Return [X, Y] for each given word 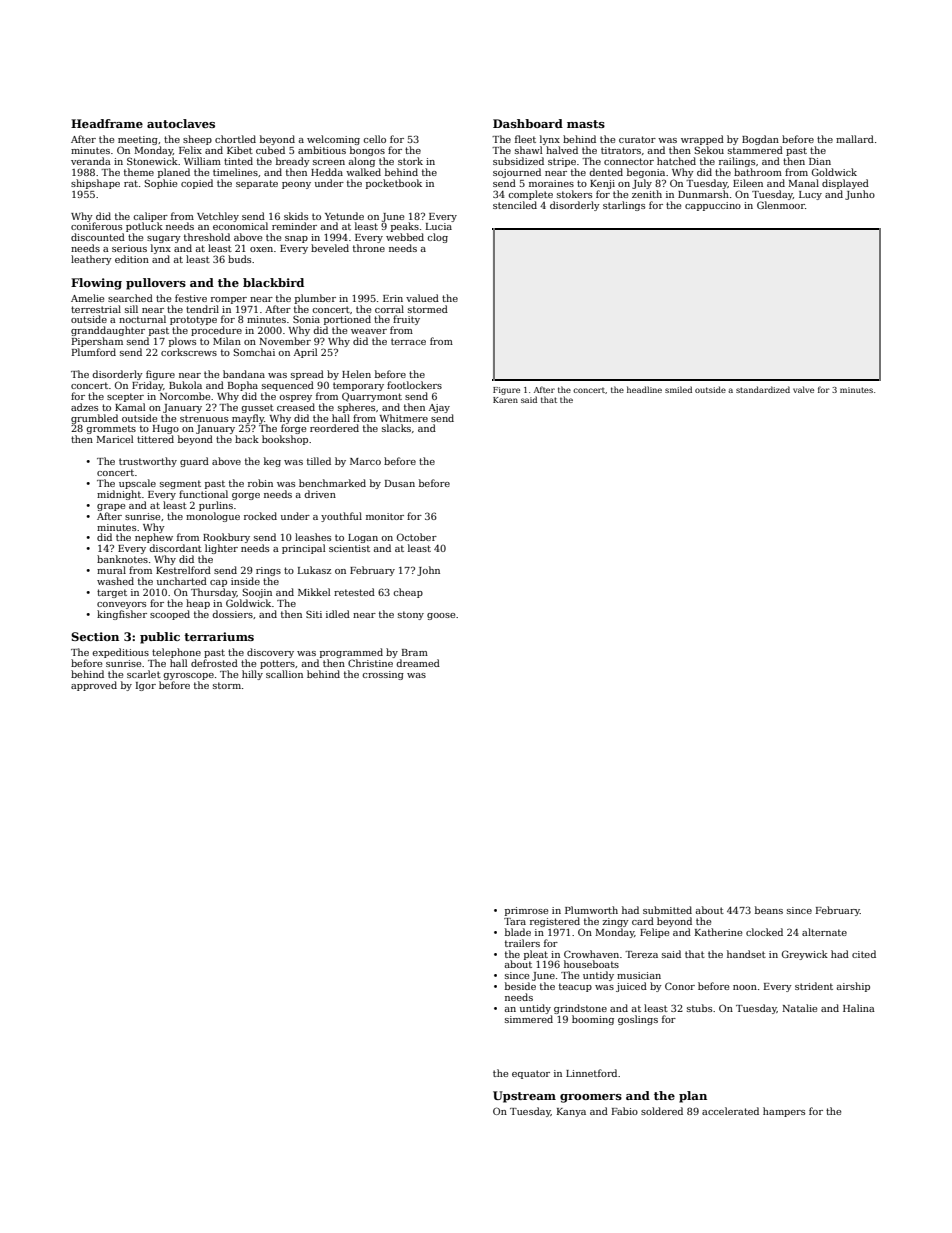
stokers [574, 194]
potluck [144, 227]
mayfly [248, 419]
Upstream [524, 1097]
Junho [860, 195]
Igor [146, 686]
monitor [385, 516]
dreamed [418, 663]
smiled [678, 389]
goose [441, 616]
